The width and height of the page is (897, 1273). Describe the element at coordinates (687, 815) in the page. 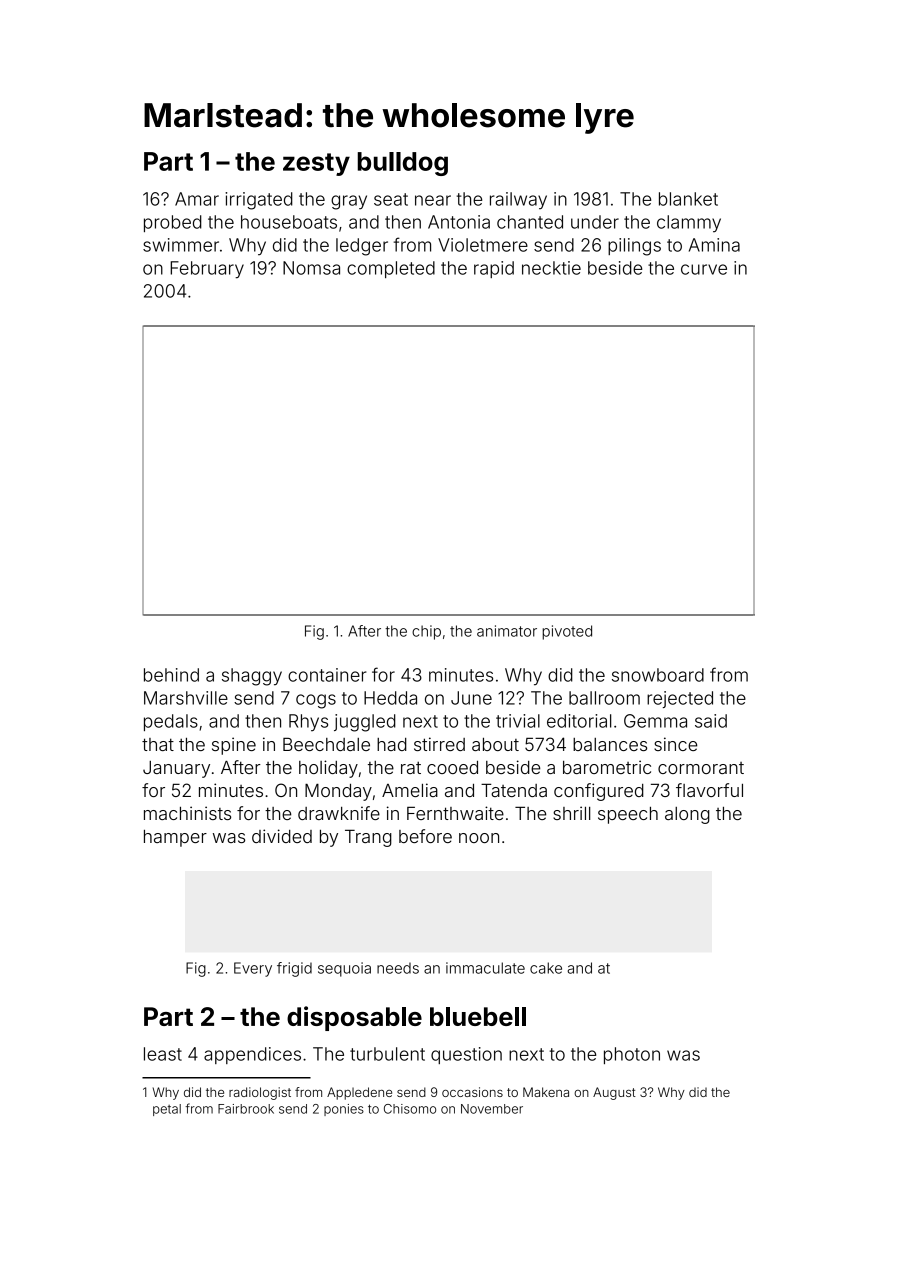

I see `along` at that location.
